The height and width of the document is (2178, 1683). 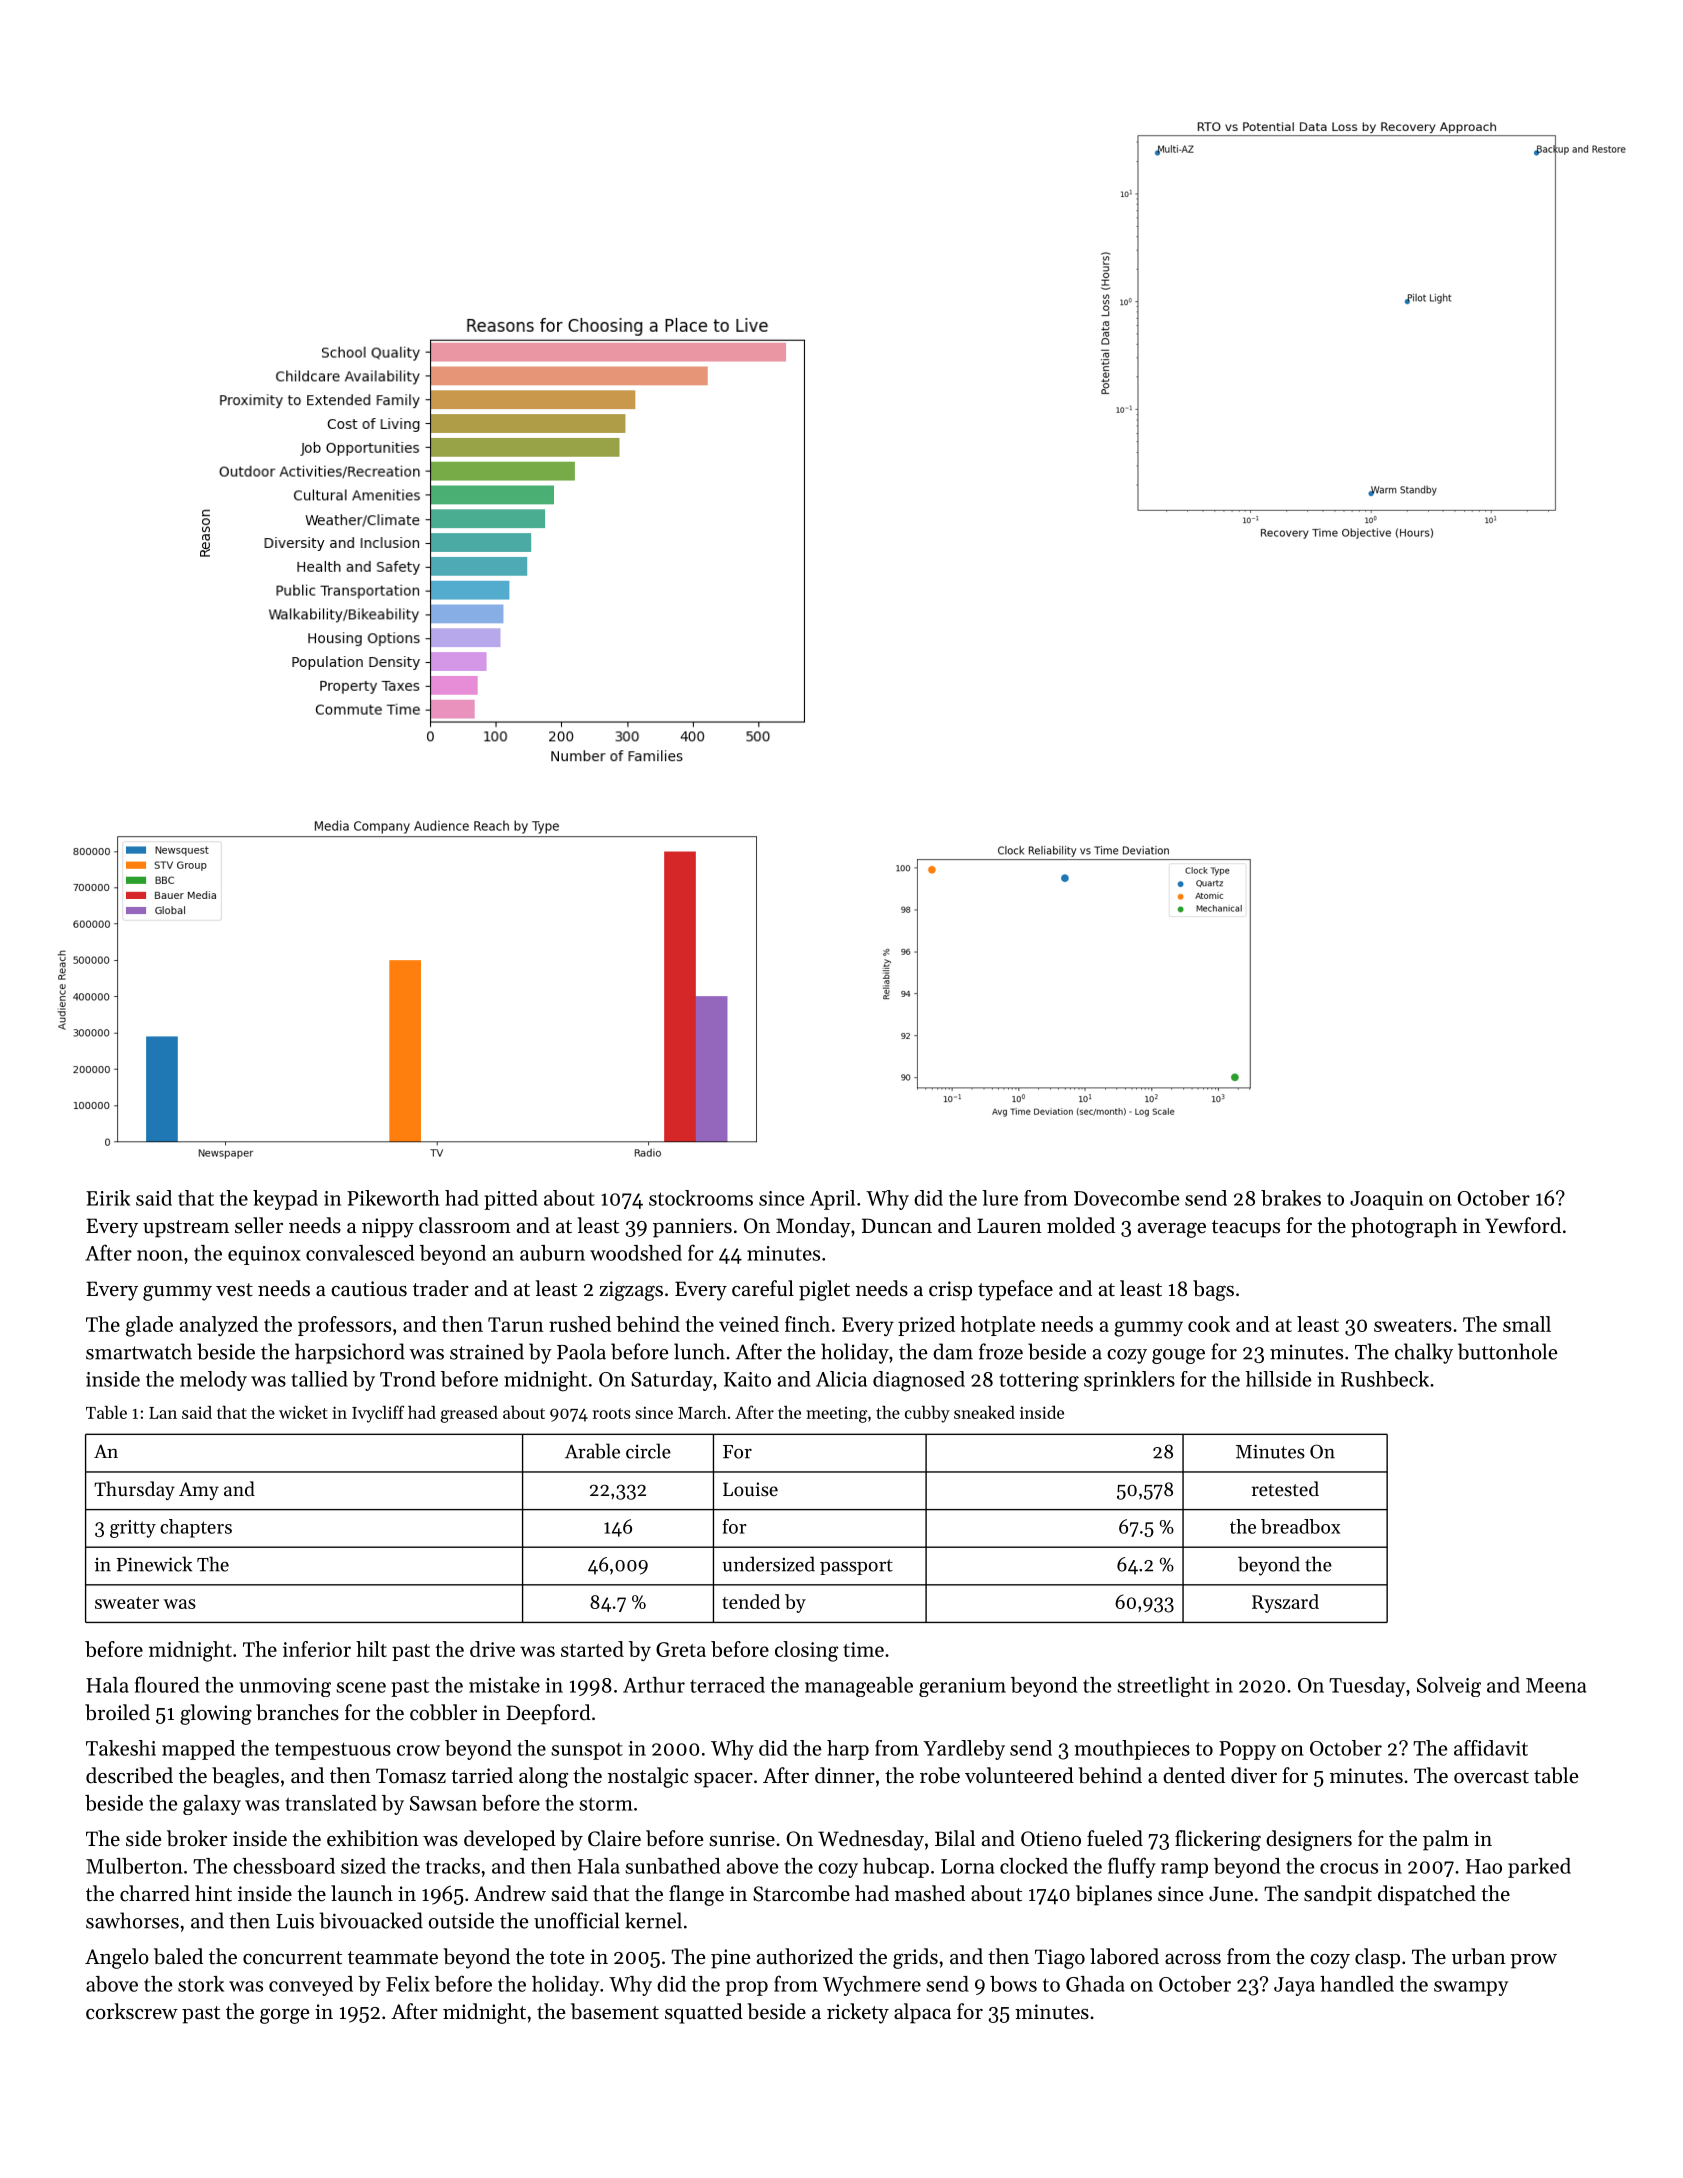 What do you see at coordinates (1300, 1526) in the document?
I see `breadbox` at bounding box center [1300, 1526].
